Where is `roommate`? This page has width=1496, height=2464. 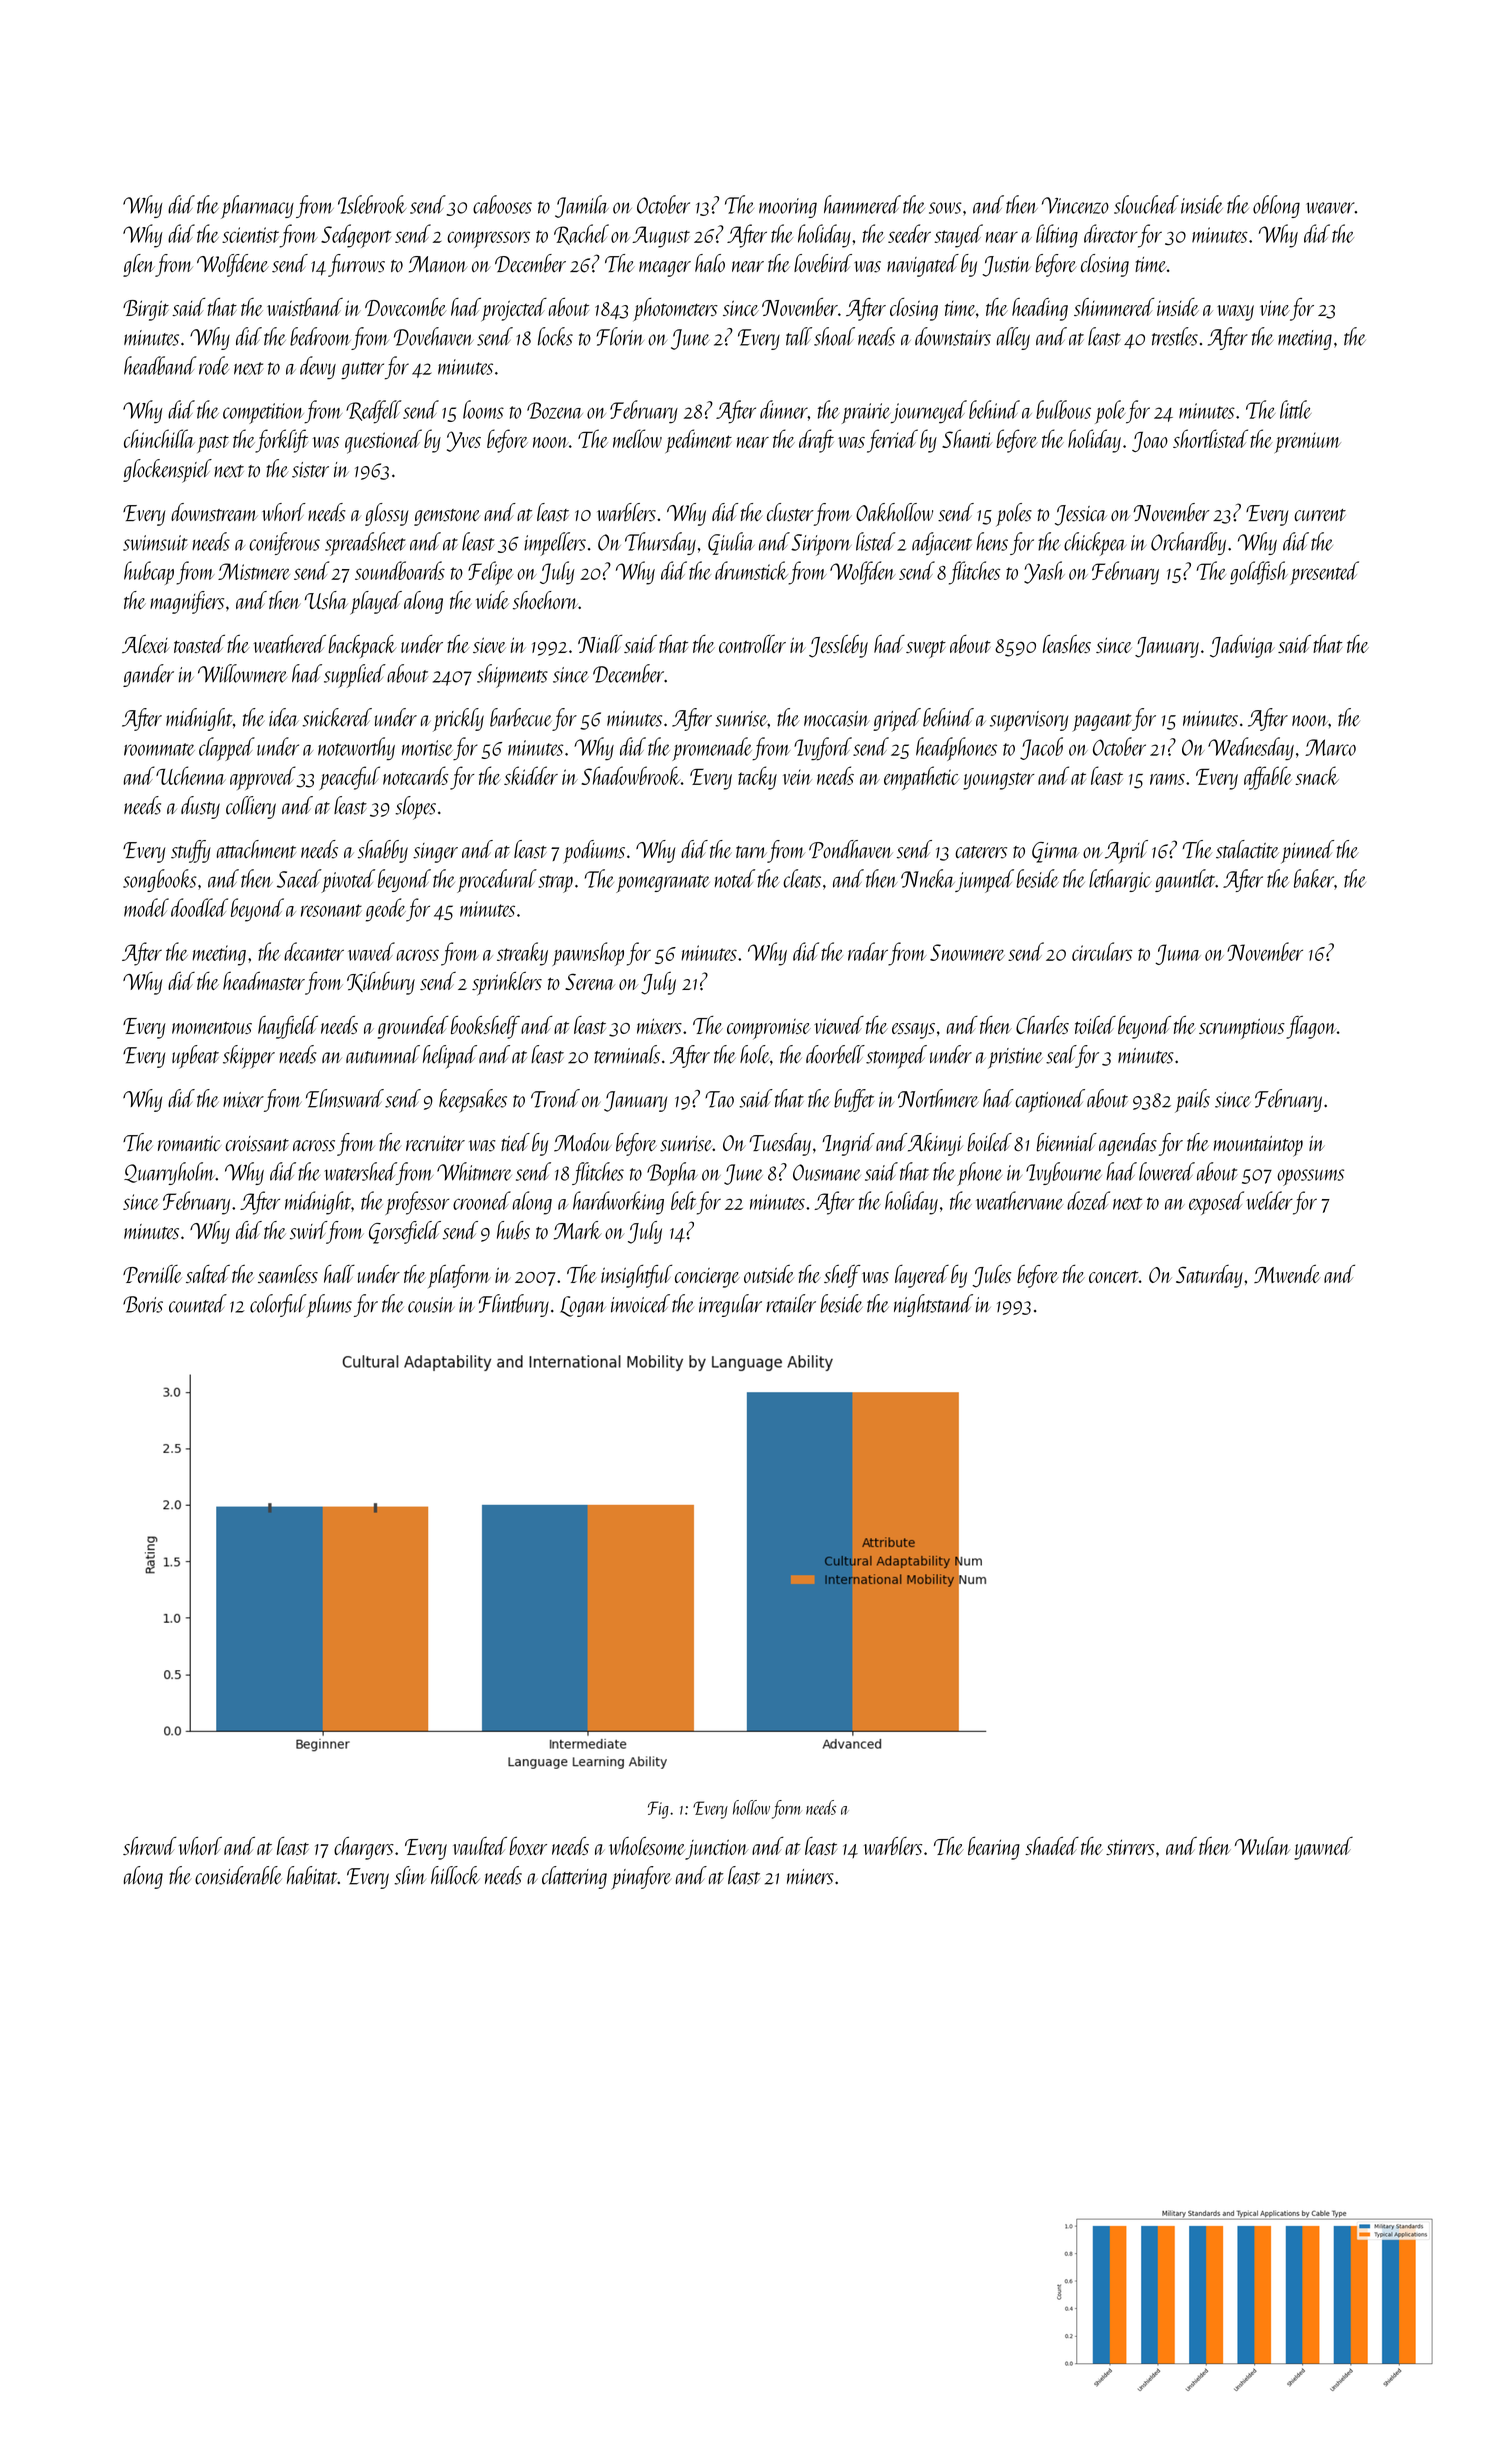
roommate is located at coordinates (159, 749).
